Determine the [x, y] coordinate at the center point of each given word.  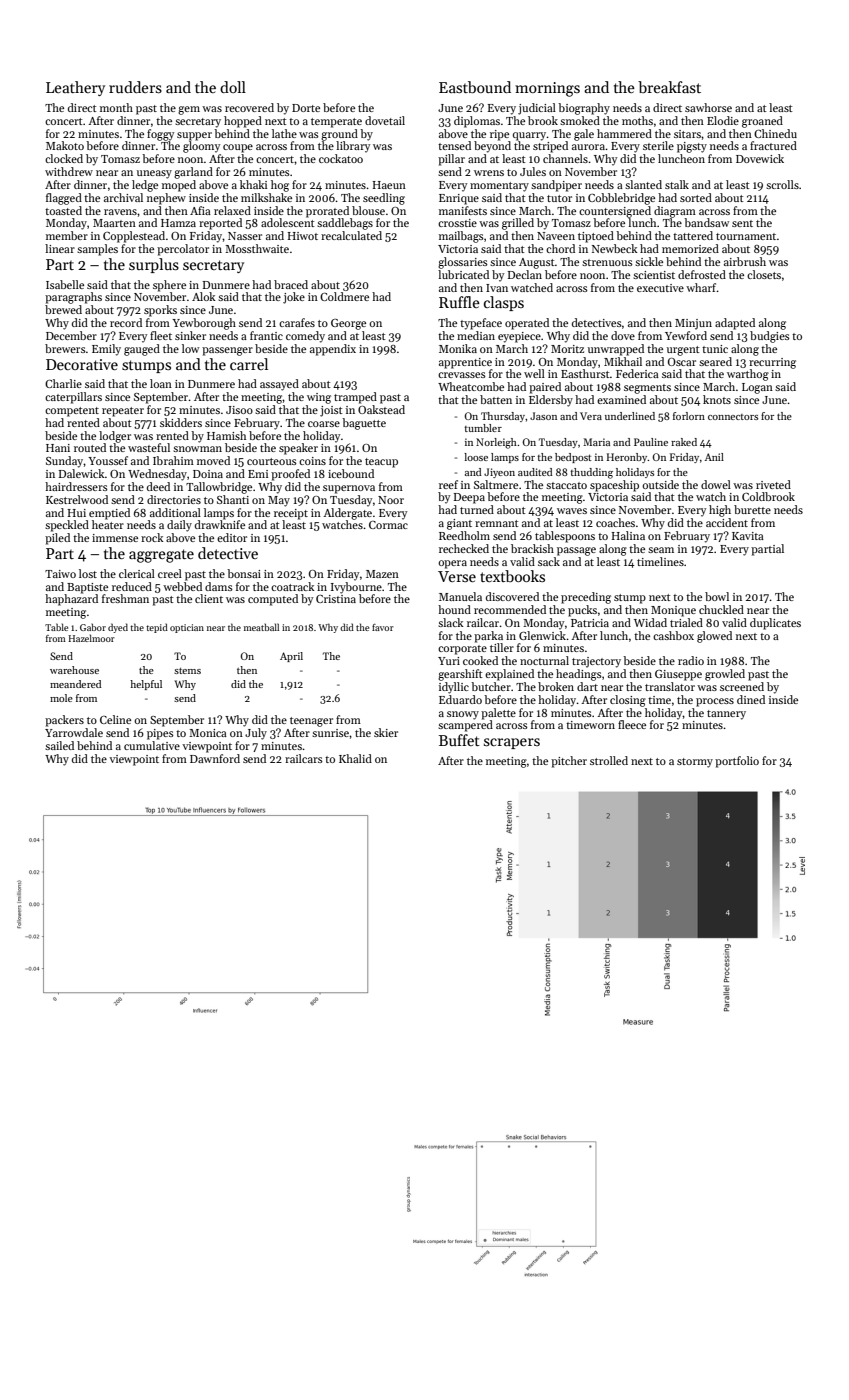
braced [291, 284]
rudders [135, 87]
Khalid [355, 758]
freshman [125, 598]
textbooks [512, 576]
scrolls [782, 184]
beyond [492, 147]
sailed [59, 745]
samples [97, 250]
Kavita [748, 536]
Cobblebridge [621, 199]
